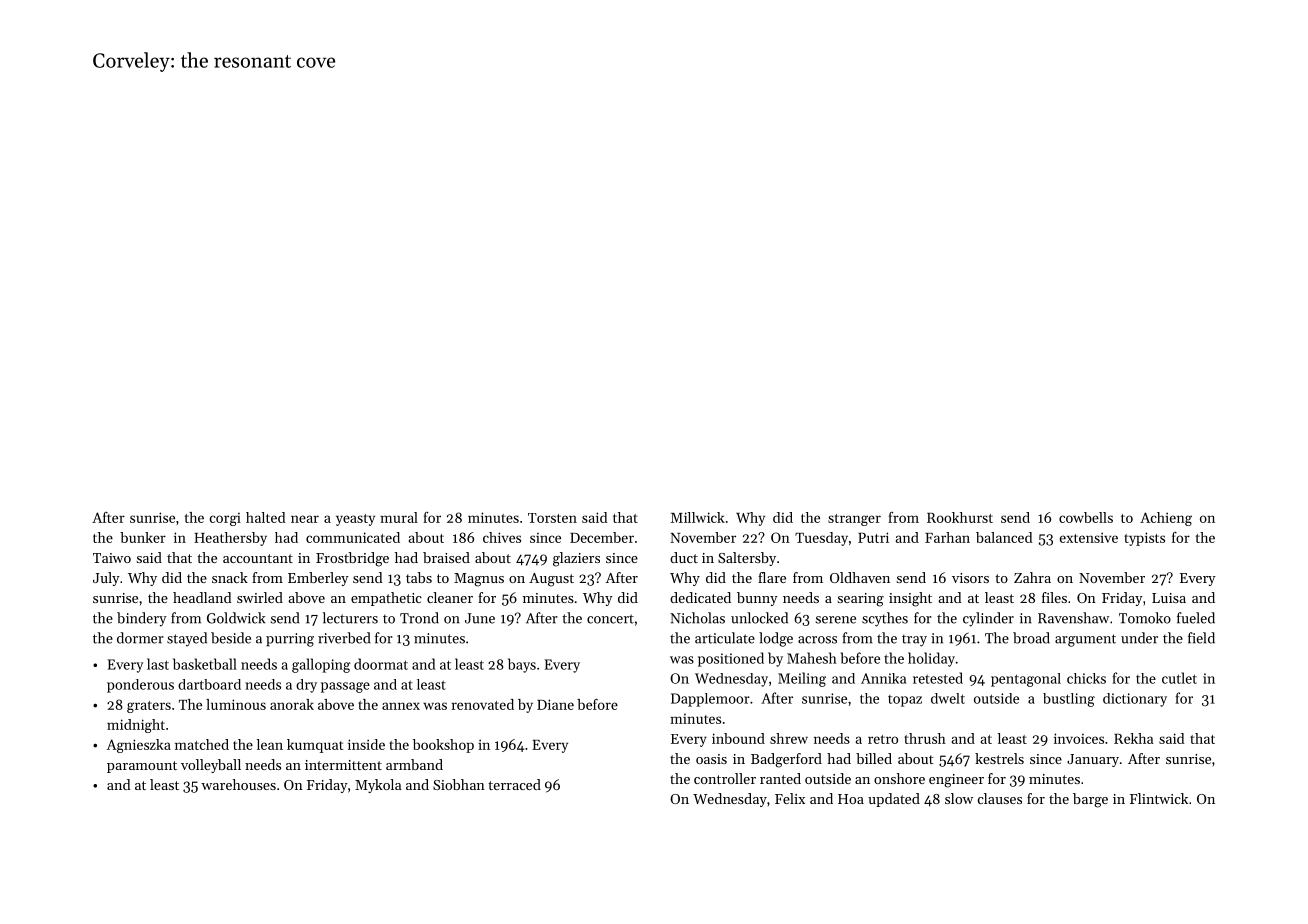  What do you see at coordinates (225, 519) in the document?
I see `corgi` at bounding box center [225, 519].
